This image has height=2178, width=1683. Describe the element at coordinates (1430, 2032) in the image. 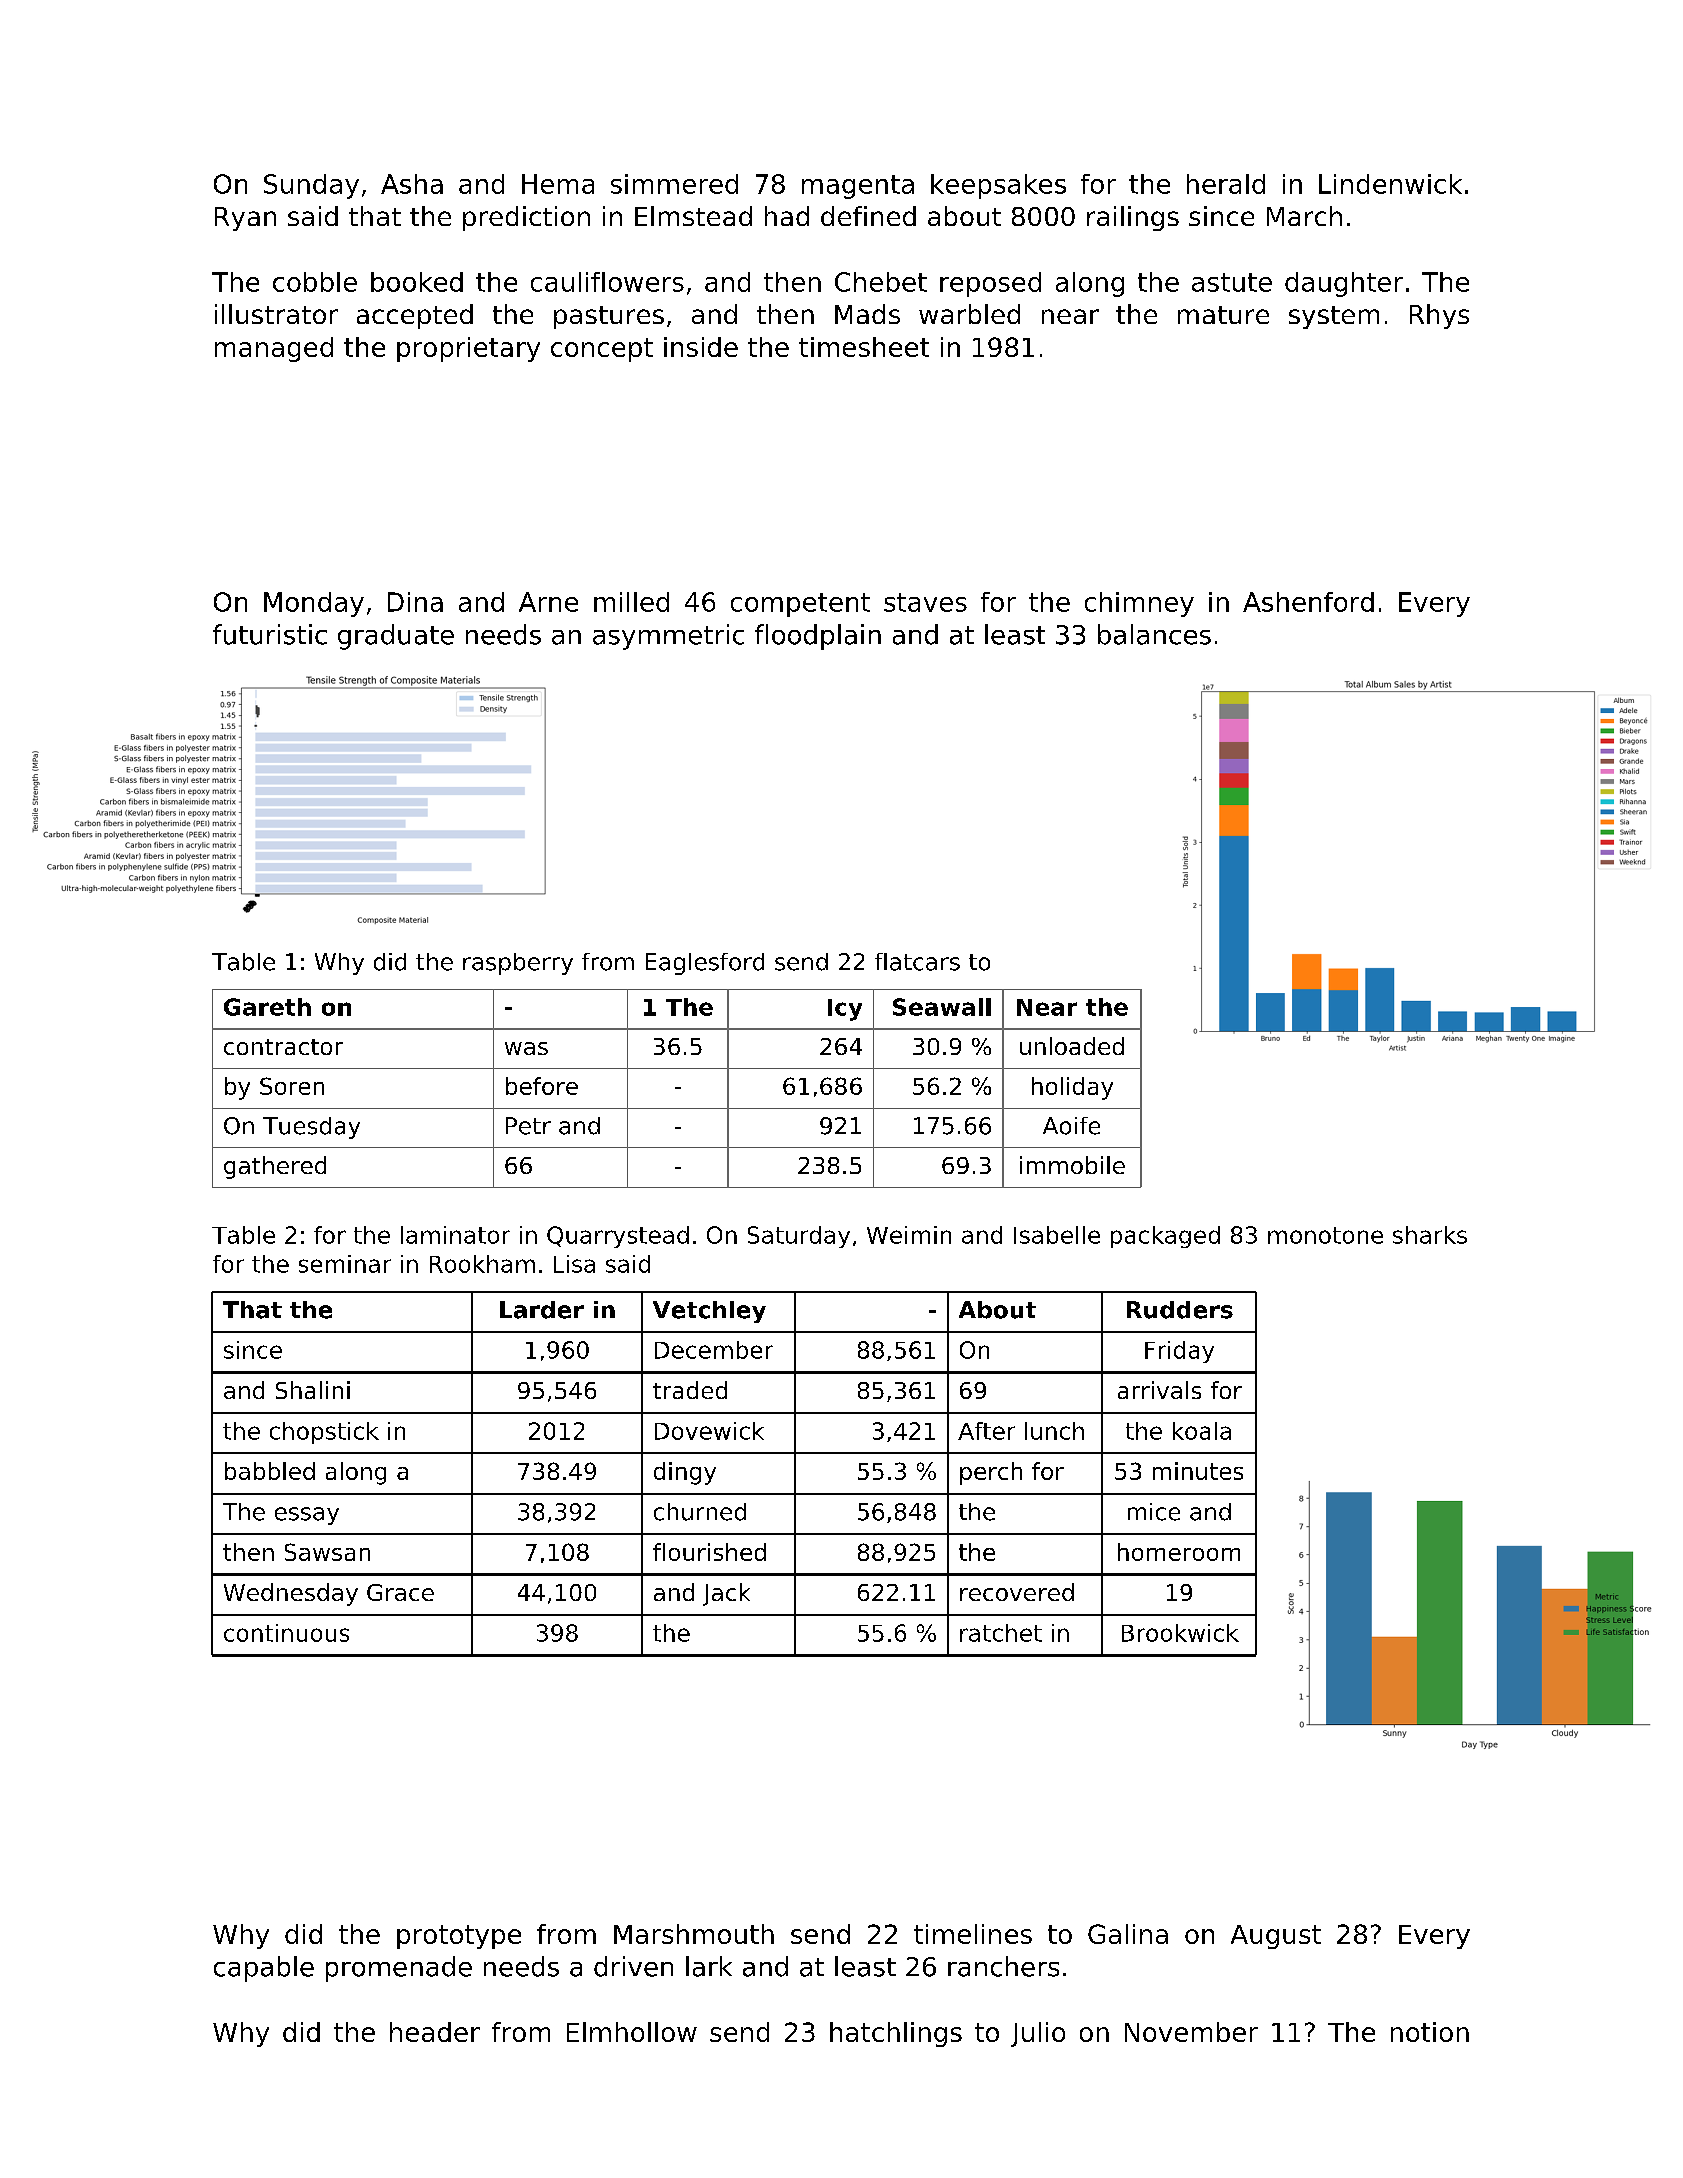

I see `notion` at that location.
